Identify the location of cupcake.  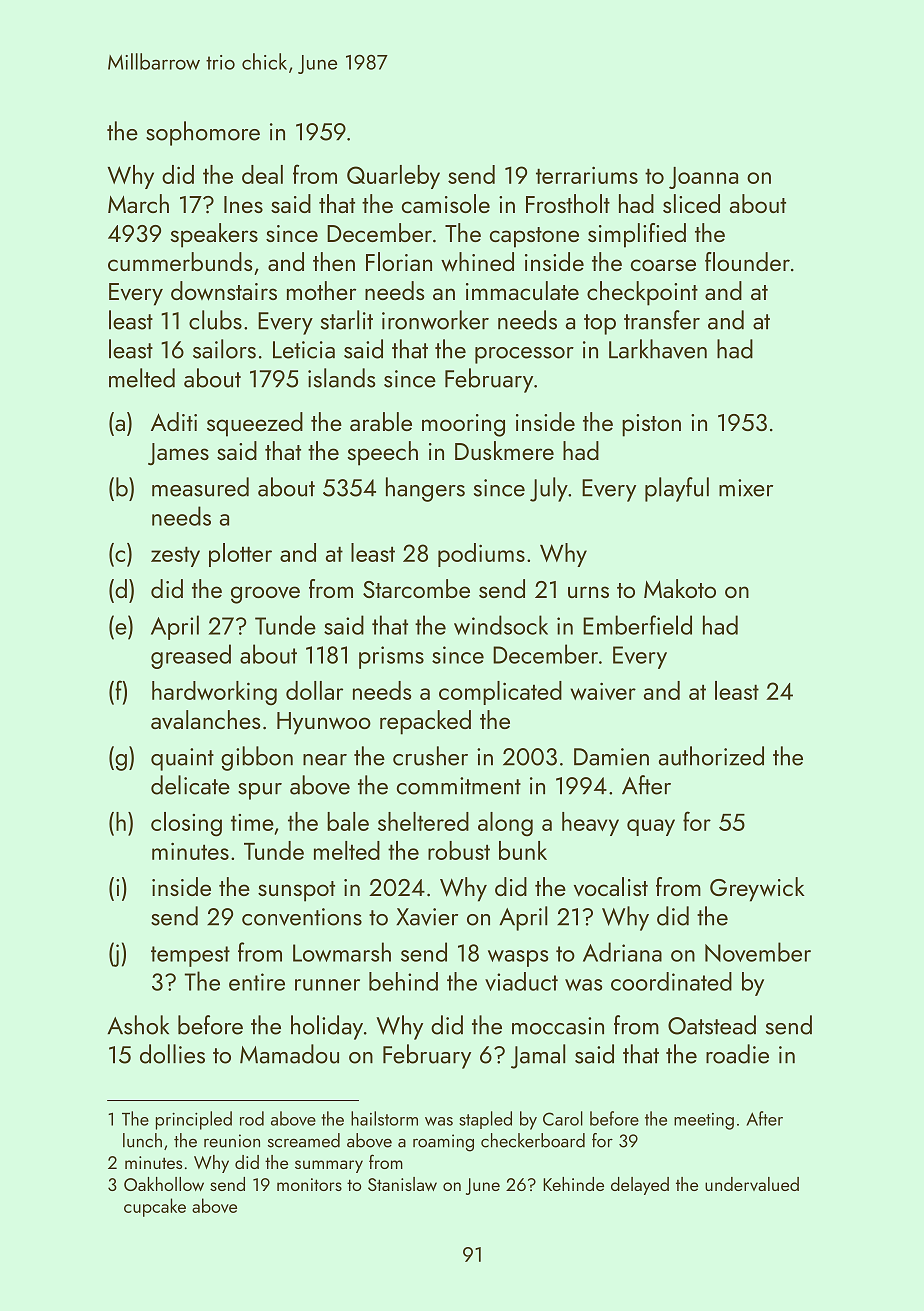
(155, 1207).
